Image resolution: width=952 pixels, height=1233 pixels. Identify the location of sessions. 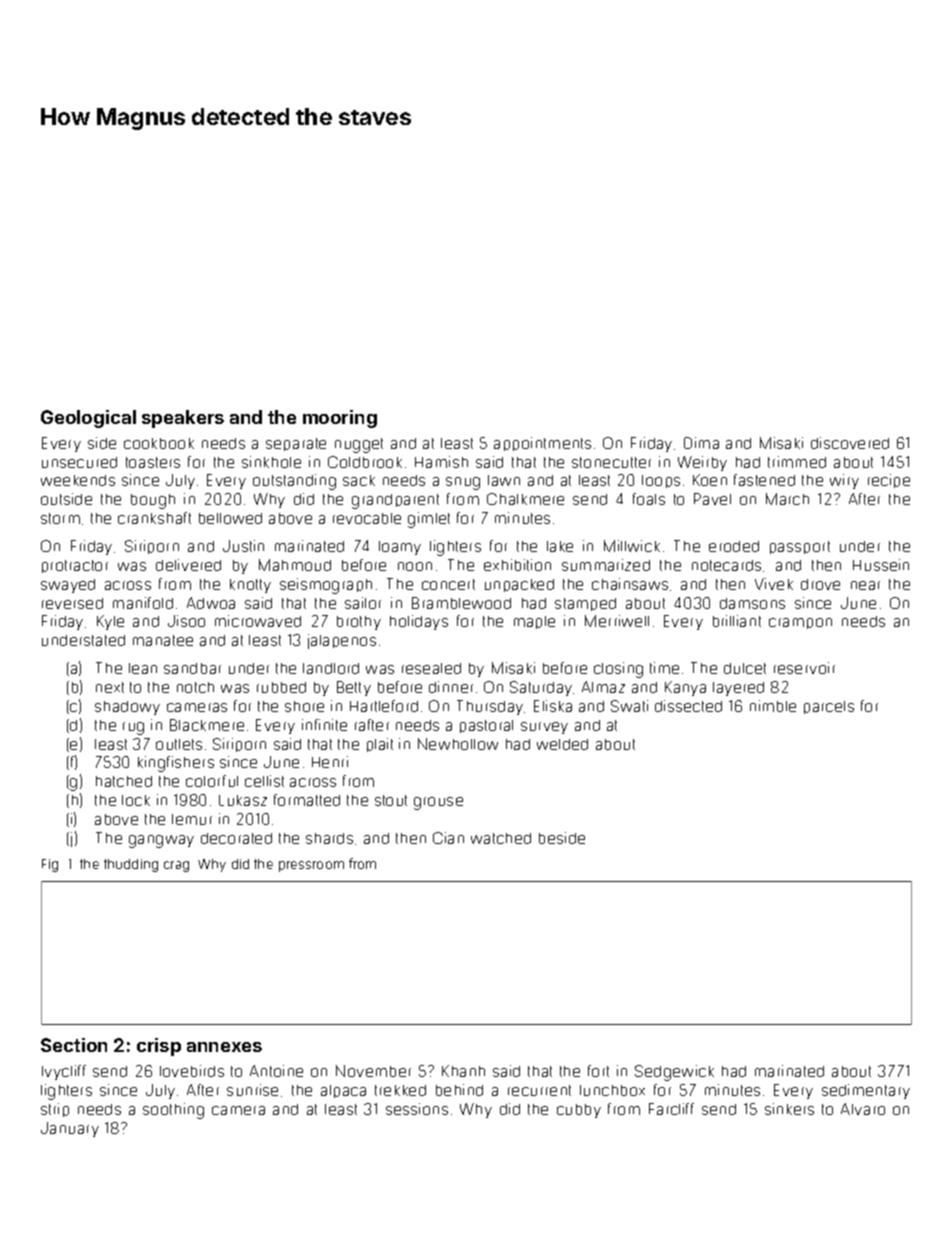
(417, 1109).
